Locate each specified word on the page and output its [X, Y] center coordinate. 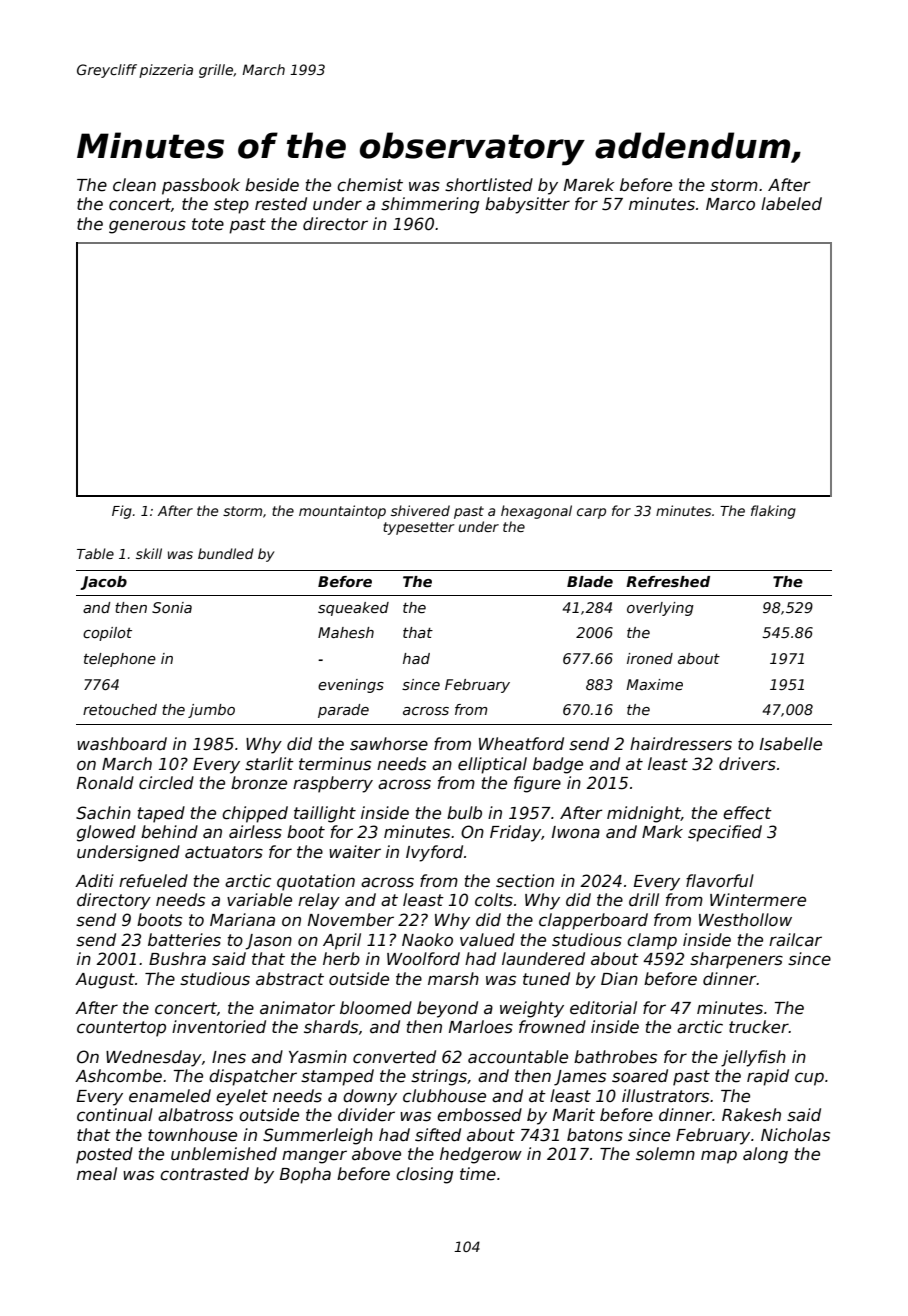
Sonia [172, 607]
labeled [791, 204]
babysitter [527, 205]
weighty [532, 1009]
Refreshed [668, 581]
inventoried [219, 1027]
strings [439, 1077]
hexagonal [536, 512]
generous [147, 227]
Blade [590, 581]
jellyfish [753, 1058]
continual [115, 1115]
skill [149, 553]
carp [591, 513]
